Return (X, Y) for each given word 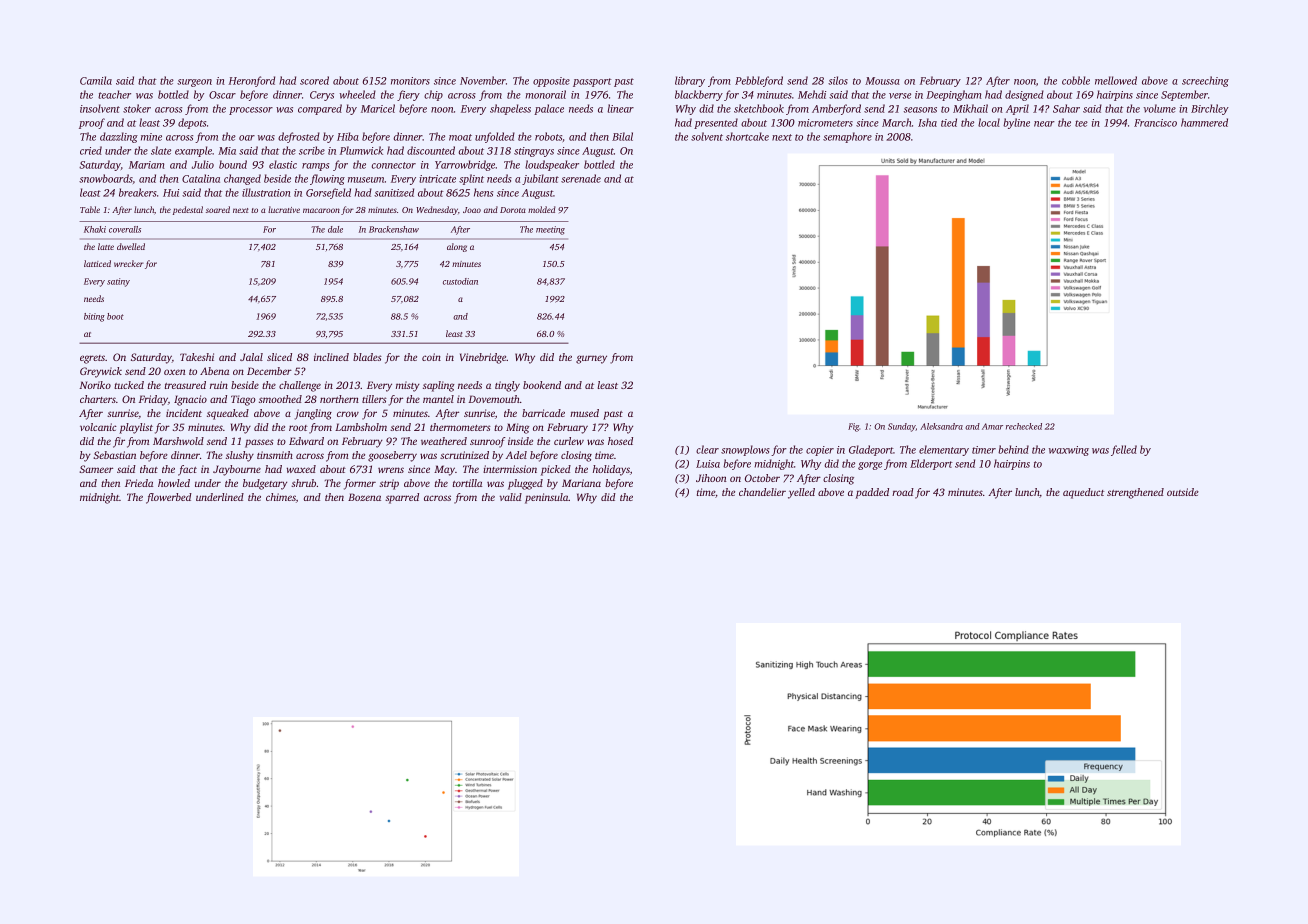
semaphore (847, 137)
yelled (801, 493)
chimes (281, 497)
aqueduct (1083, 493)
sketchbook (759, 108)
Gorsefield (328, 193)
